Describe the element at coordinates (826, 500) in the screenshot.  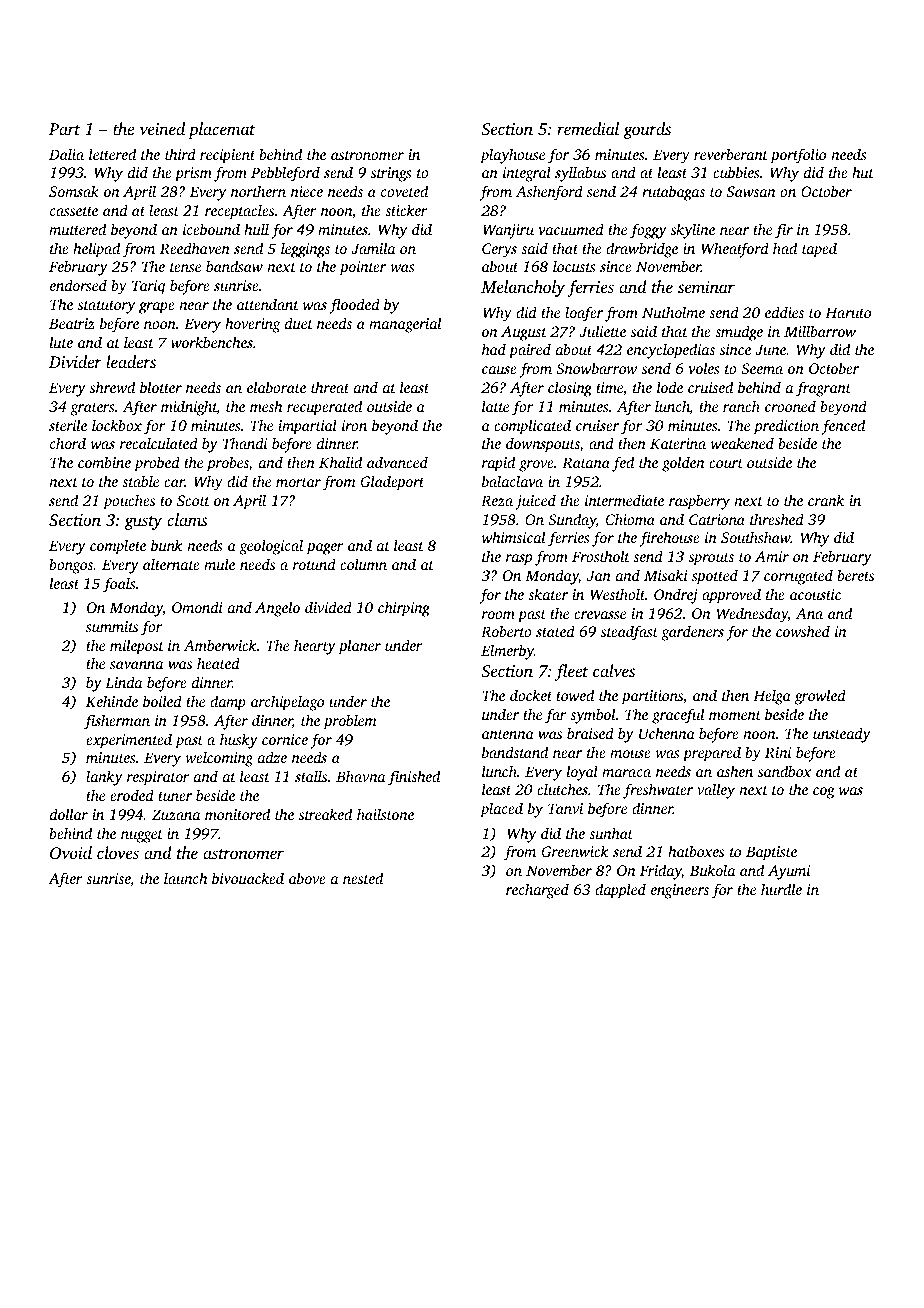
I see `crank` at that location.
